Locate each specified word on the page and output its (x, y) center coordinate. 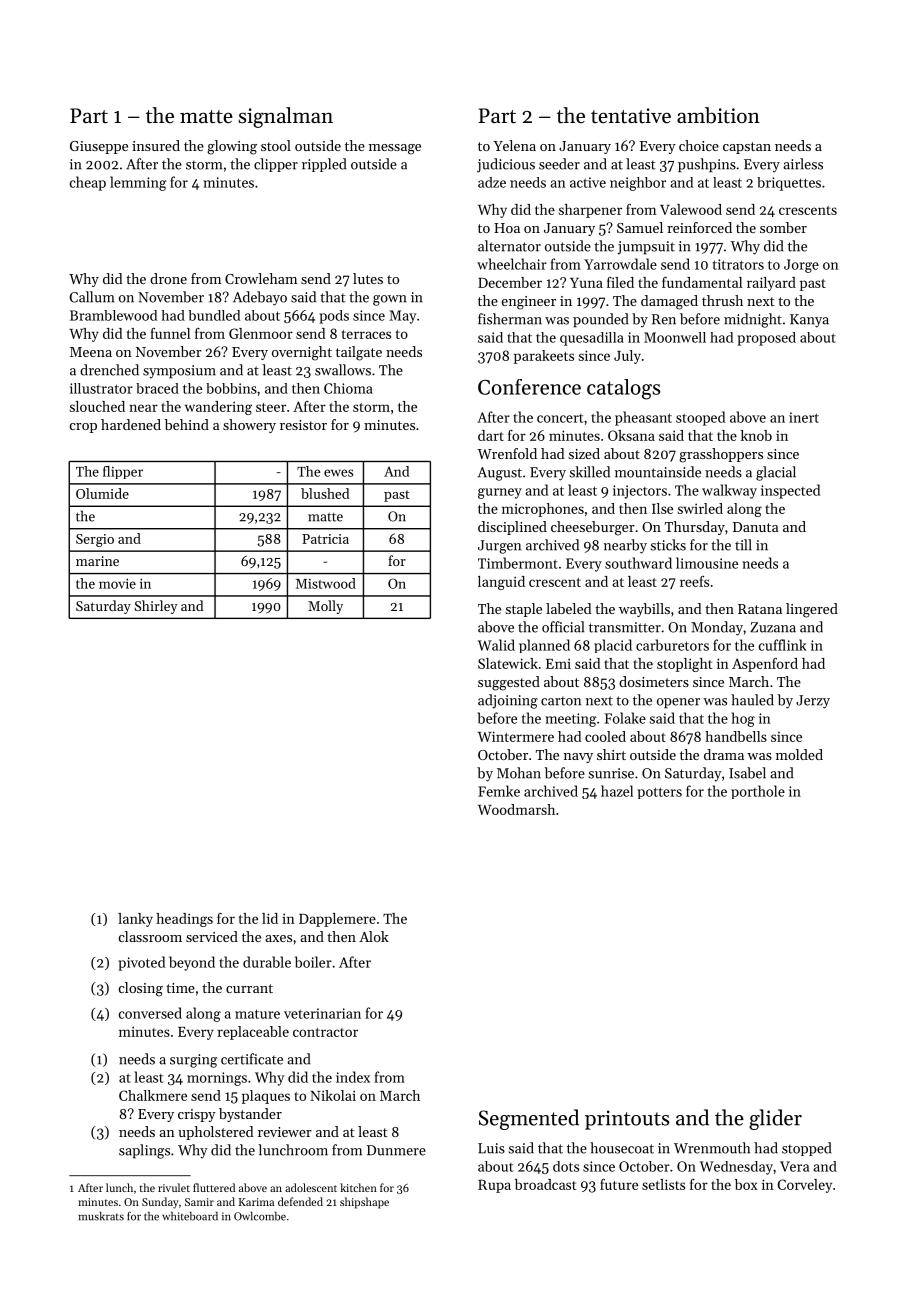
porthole (758, 792)
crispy (197, 1115)
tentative (631, 116)
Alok (374, 936)
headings (184, 920)
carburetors (672, 645)
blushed (325, 493)
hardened (131, 424)
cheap (88, 183)
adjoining (508, 701)
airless (803, 164)
